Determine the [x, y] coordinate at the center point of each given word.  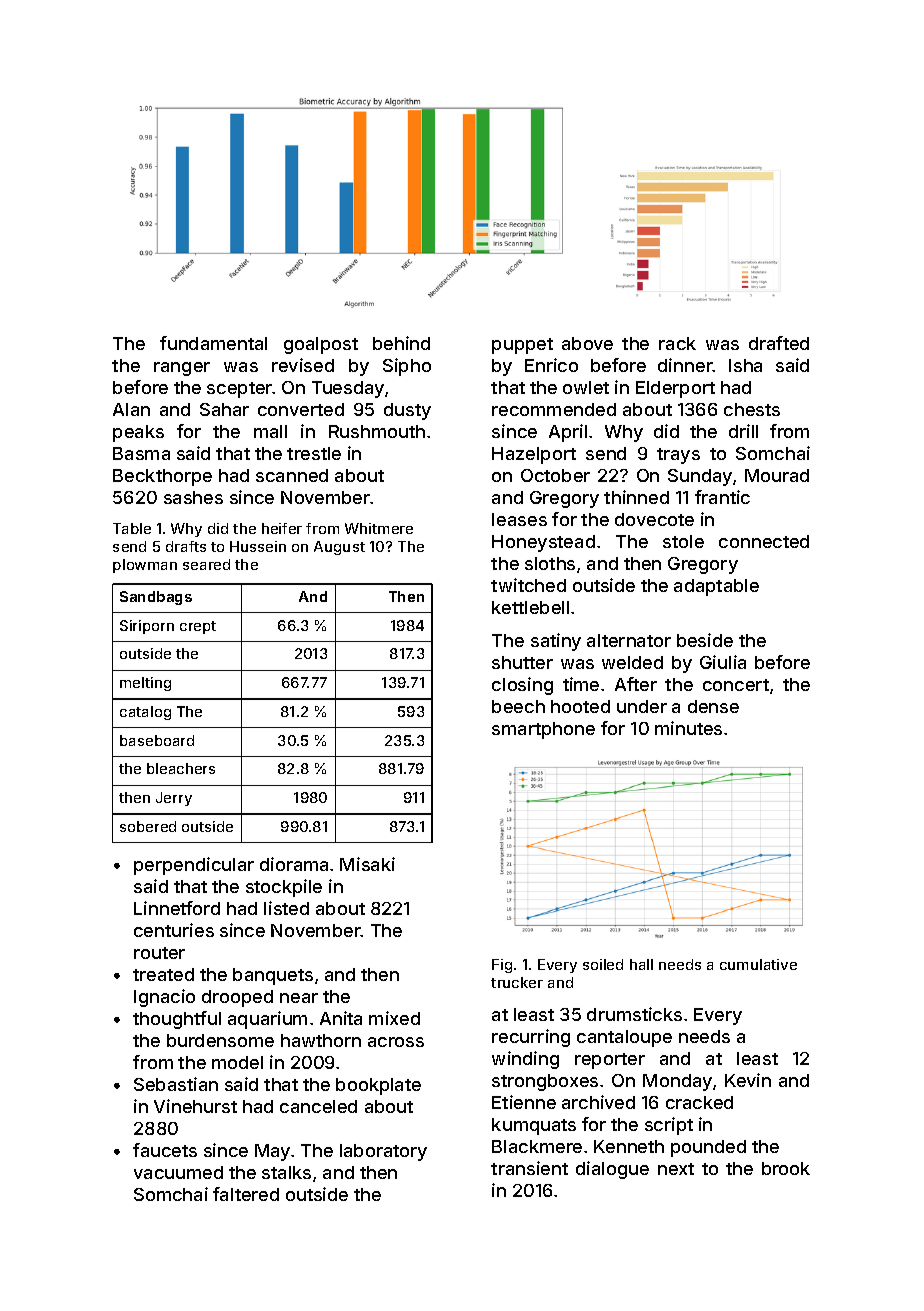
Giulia [723, 662]
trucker [517, 982]
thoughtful [177, 1020]
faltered [246, 1194]
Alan [131, 409]
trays [678, 456]
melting [145, 684]
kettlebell [530, 607]
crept [198, 627]
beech [518, 706]
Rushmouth [377, 431]
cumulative [758, 964]
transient [529, 1168]
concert [736, 685]
